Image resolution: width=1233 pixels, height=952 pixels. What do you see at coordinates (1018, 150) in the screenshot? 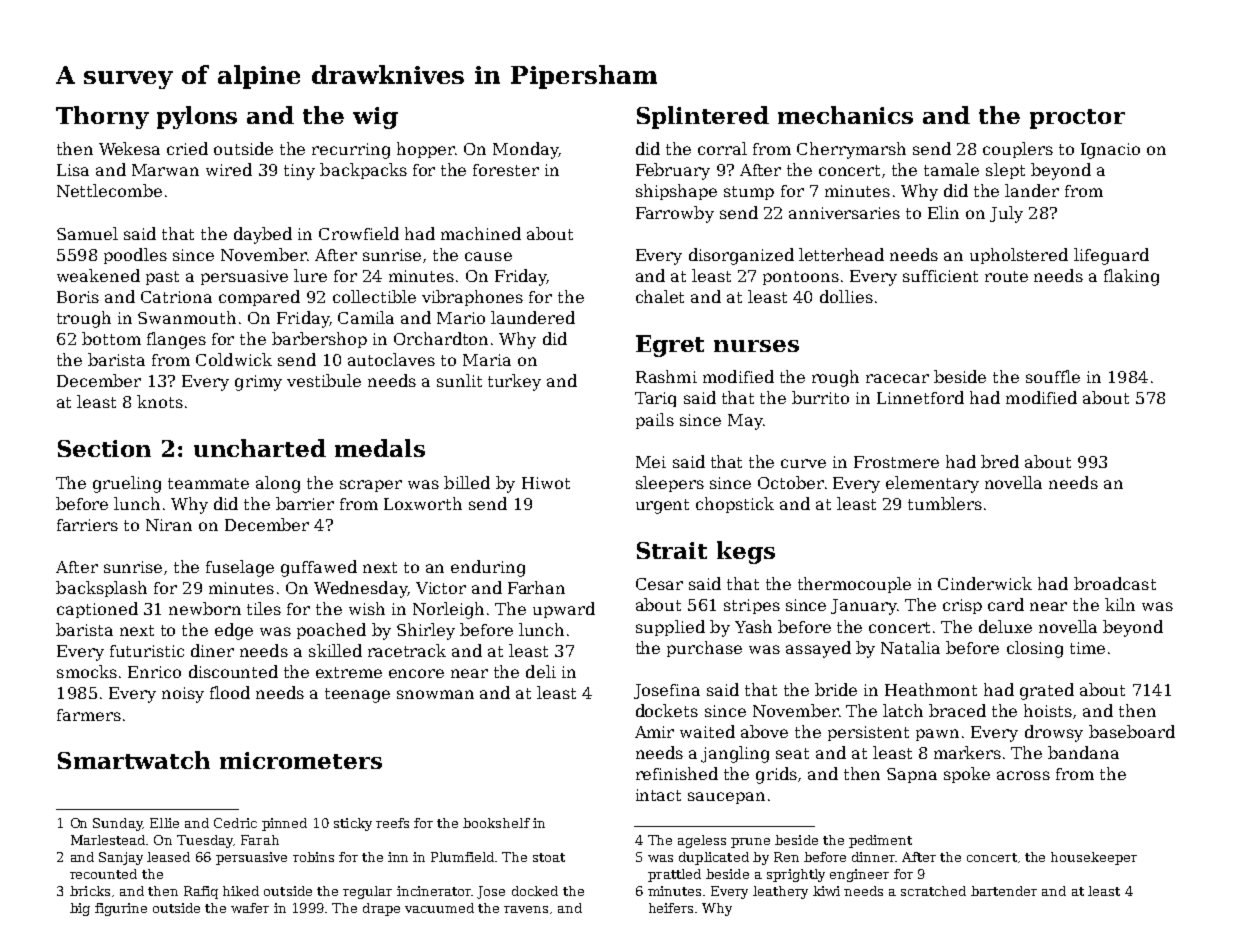
I see `couplers` at bounding box center [1018, 150].
